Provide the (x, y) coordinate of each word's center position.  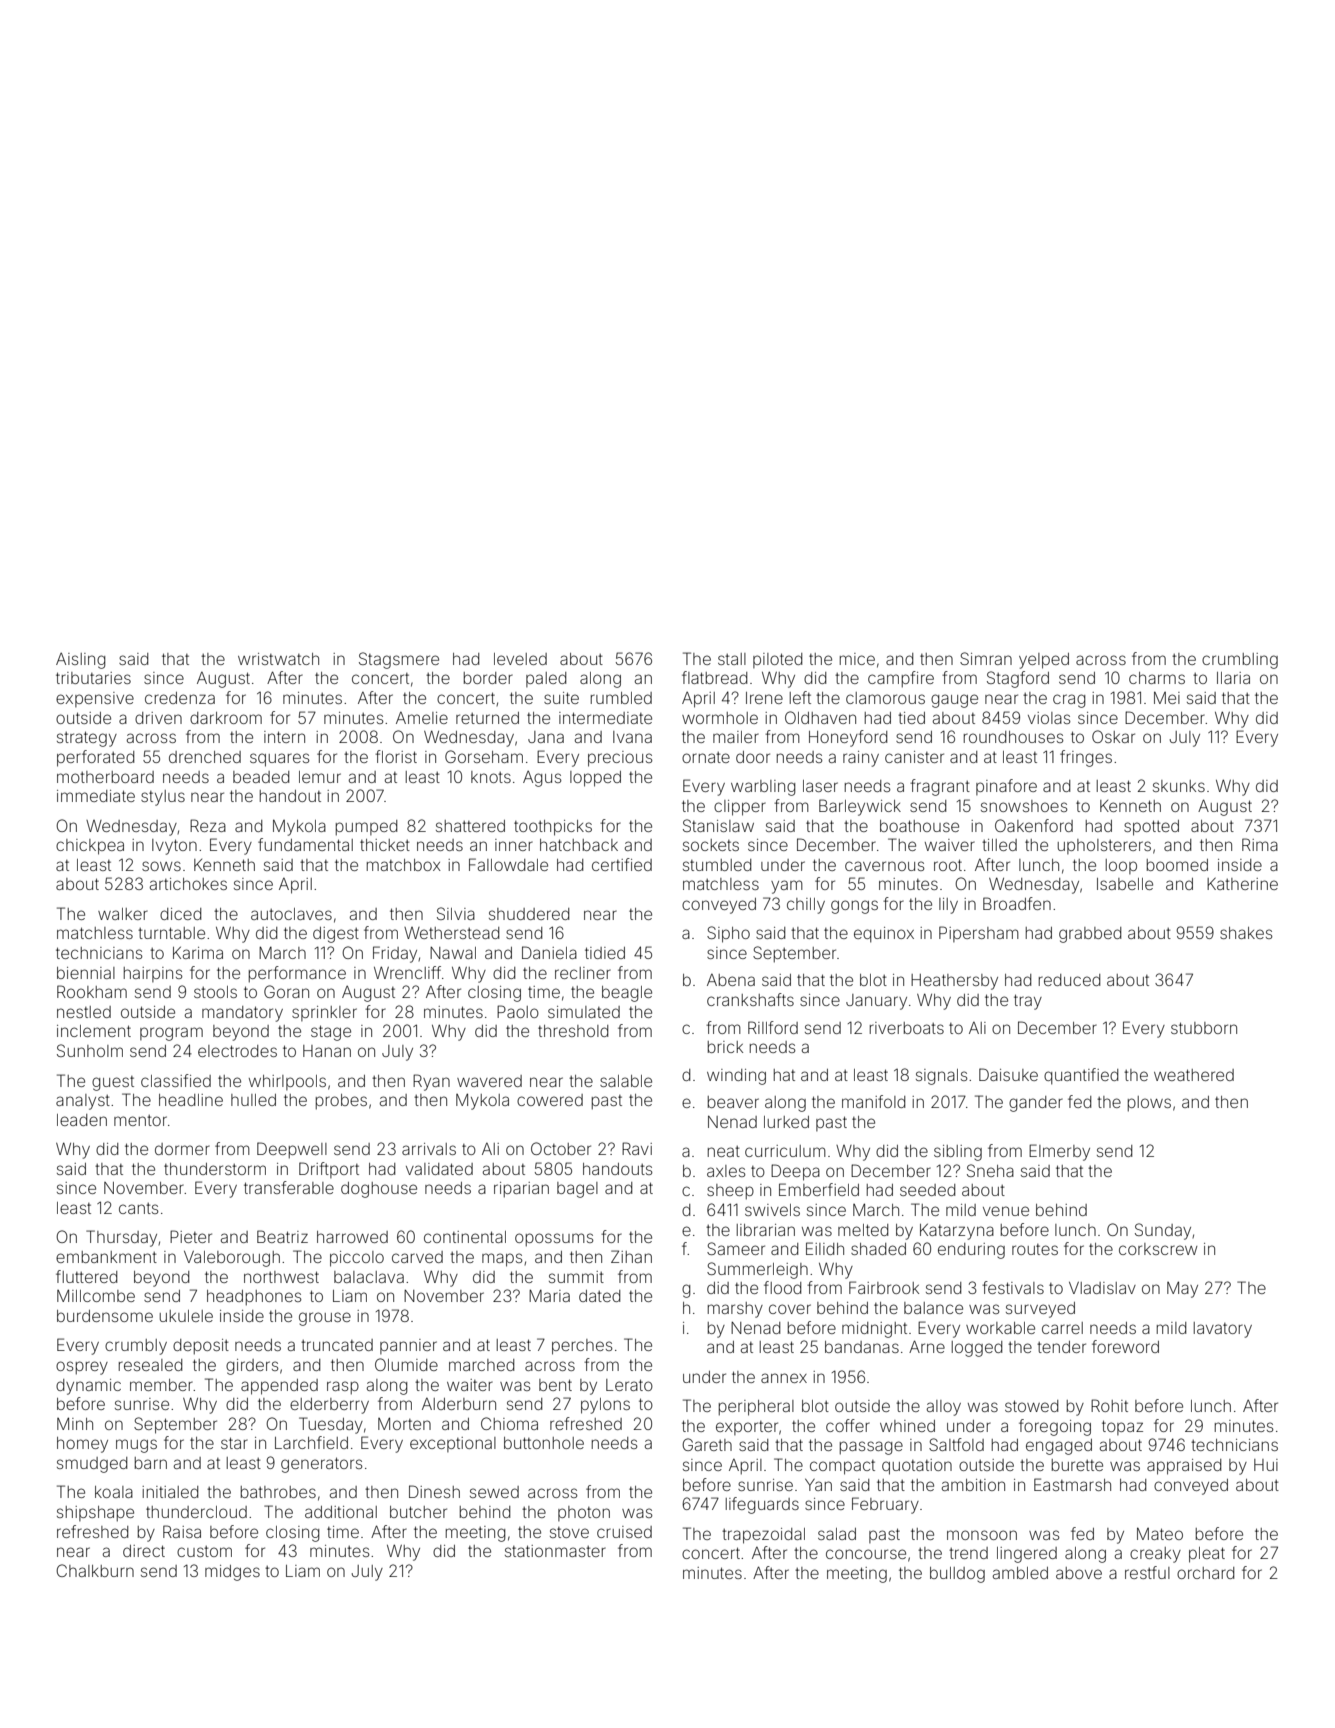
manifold (874, 1101)
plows (1149, 1104)
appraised (1184, 1467)
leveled (520, 659)
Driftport (329, 1170)
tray (1028, 1002)
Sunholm (90, 1050)
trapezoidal (763, 1536)
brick (725, 1047)
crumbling (1240, 661)
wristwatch (278, 659)
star (234, 1443)
